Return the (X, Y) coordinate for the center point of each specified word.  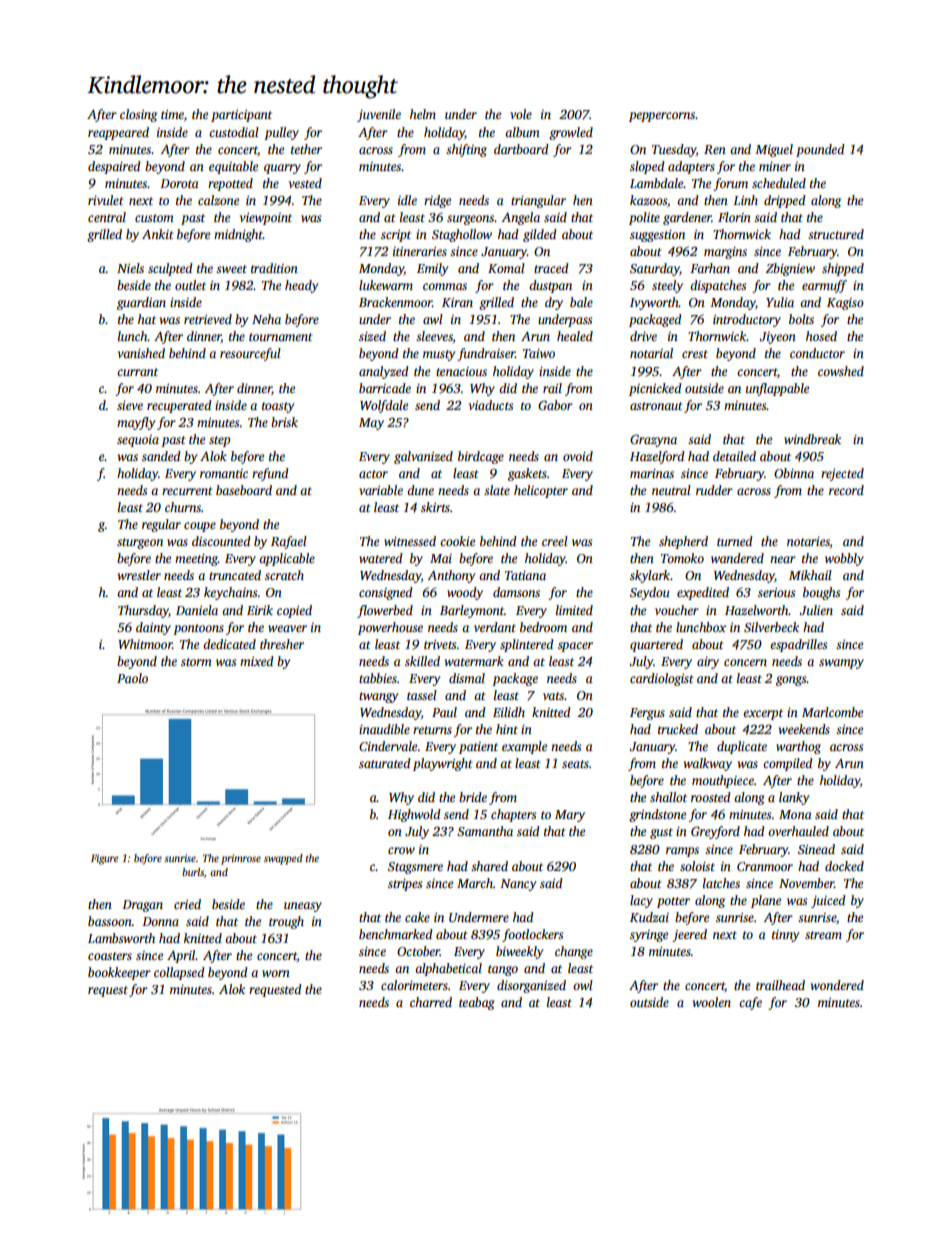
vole (521, 114)
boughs (821, 593)
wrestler (139, 575)
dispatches (718, 286)
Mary (570, 816)
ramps (682, 852)
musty (439, 355)
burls (193, 872)
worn (276, 973)
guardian (141, 303)
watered (381, 558)
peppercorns (662, 117)
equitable (233, 167)
